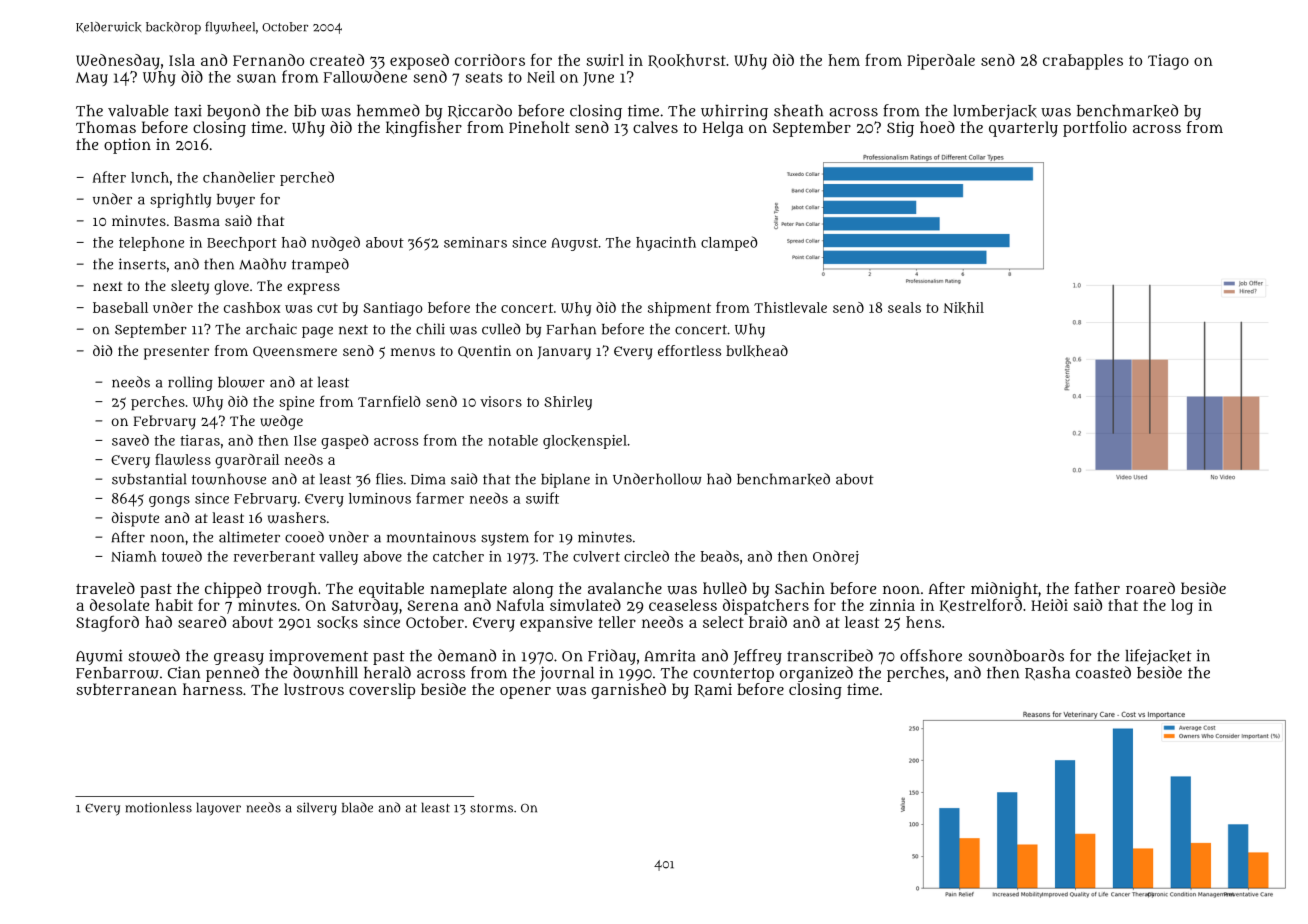 This document has width=1308, height=924. Describe the element at coordinates (268, 60) in the document. I see `Fernando` at that location.
